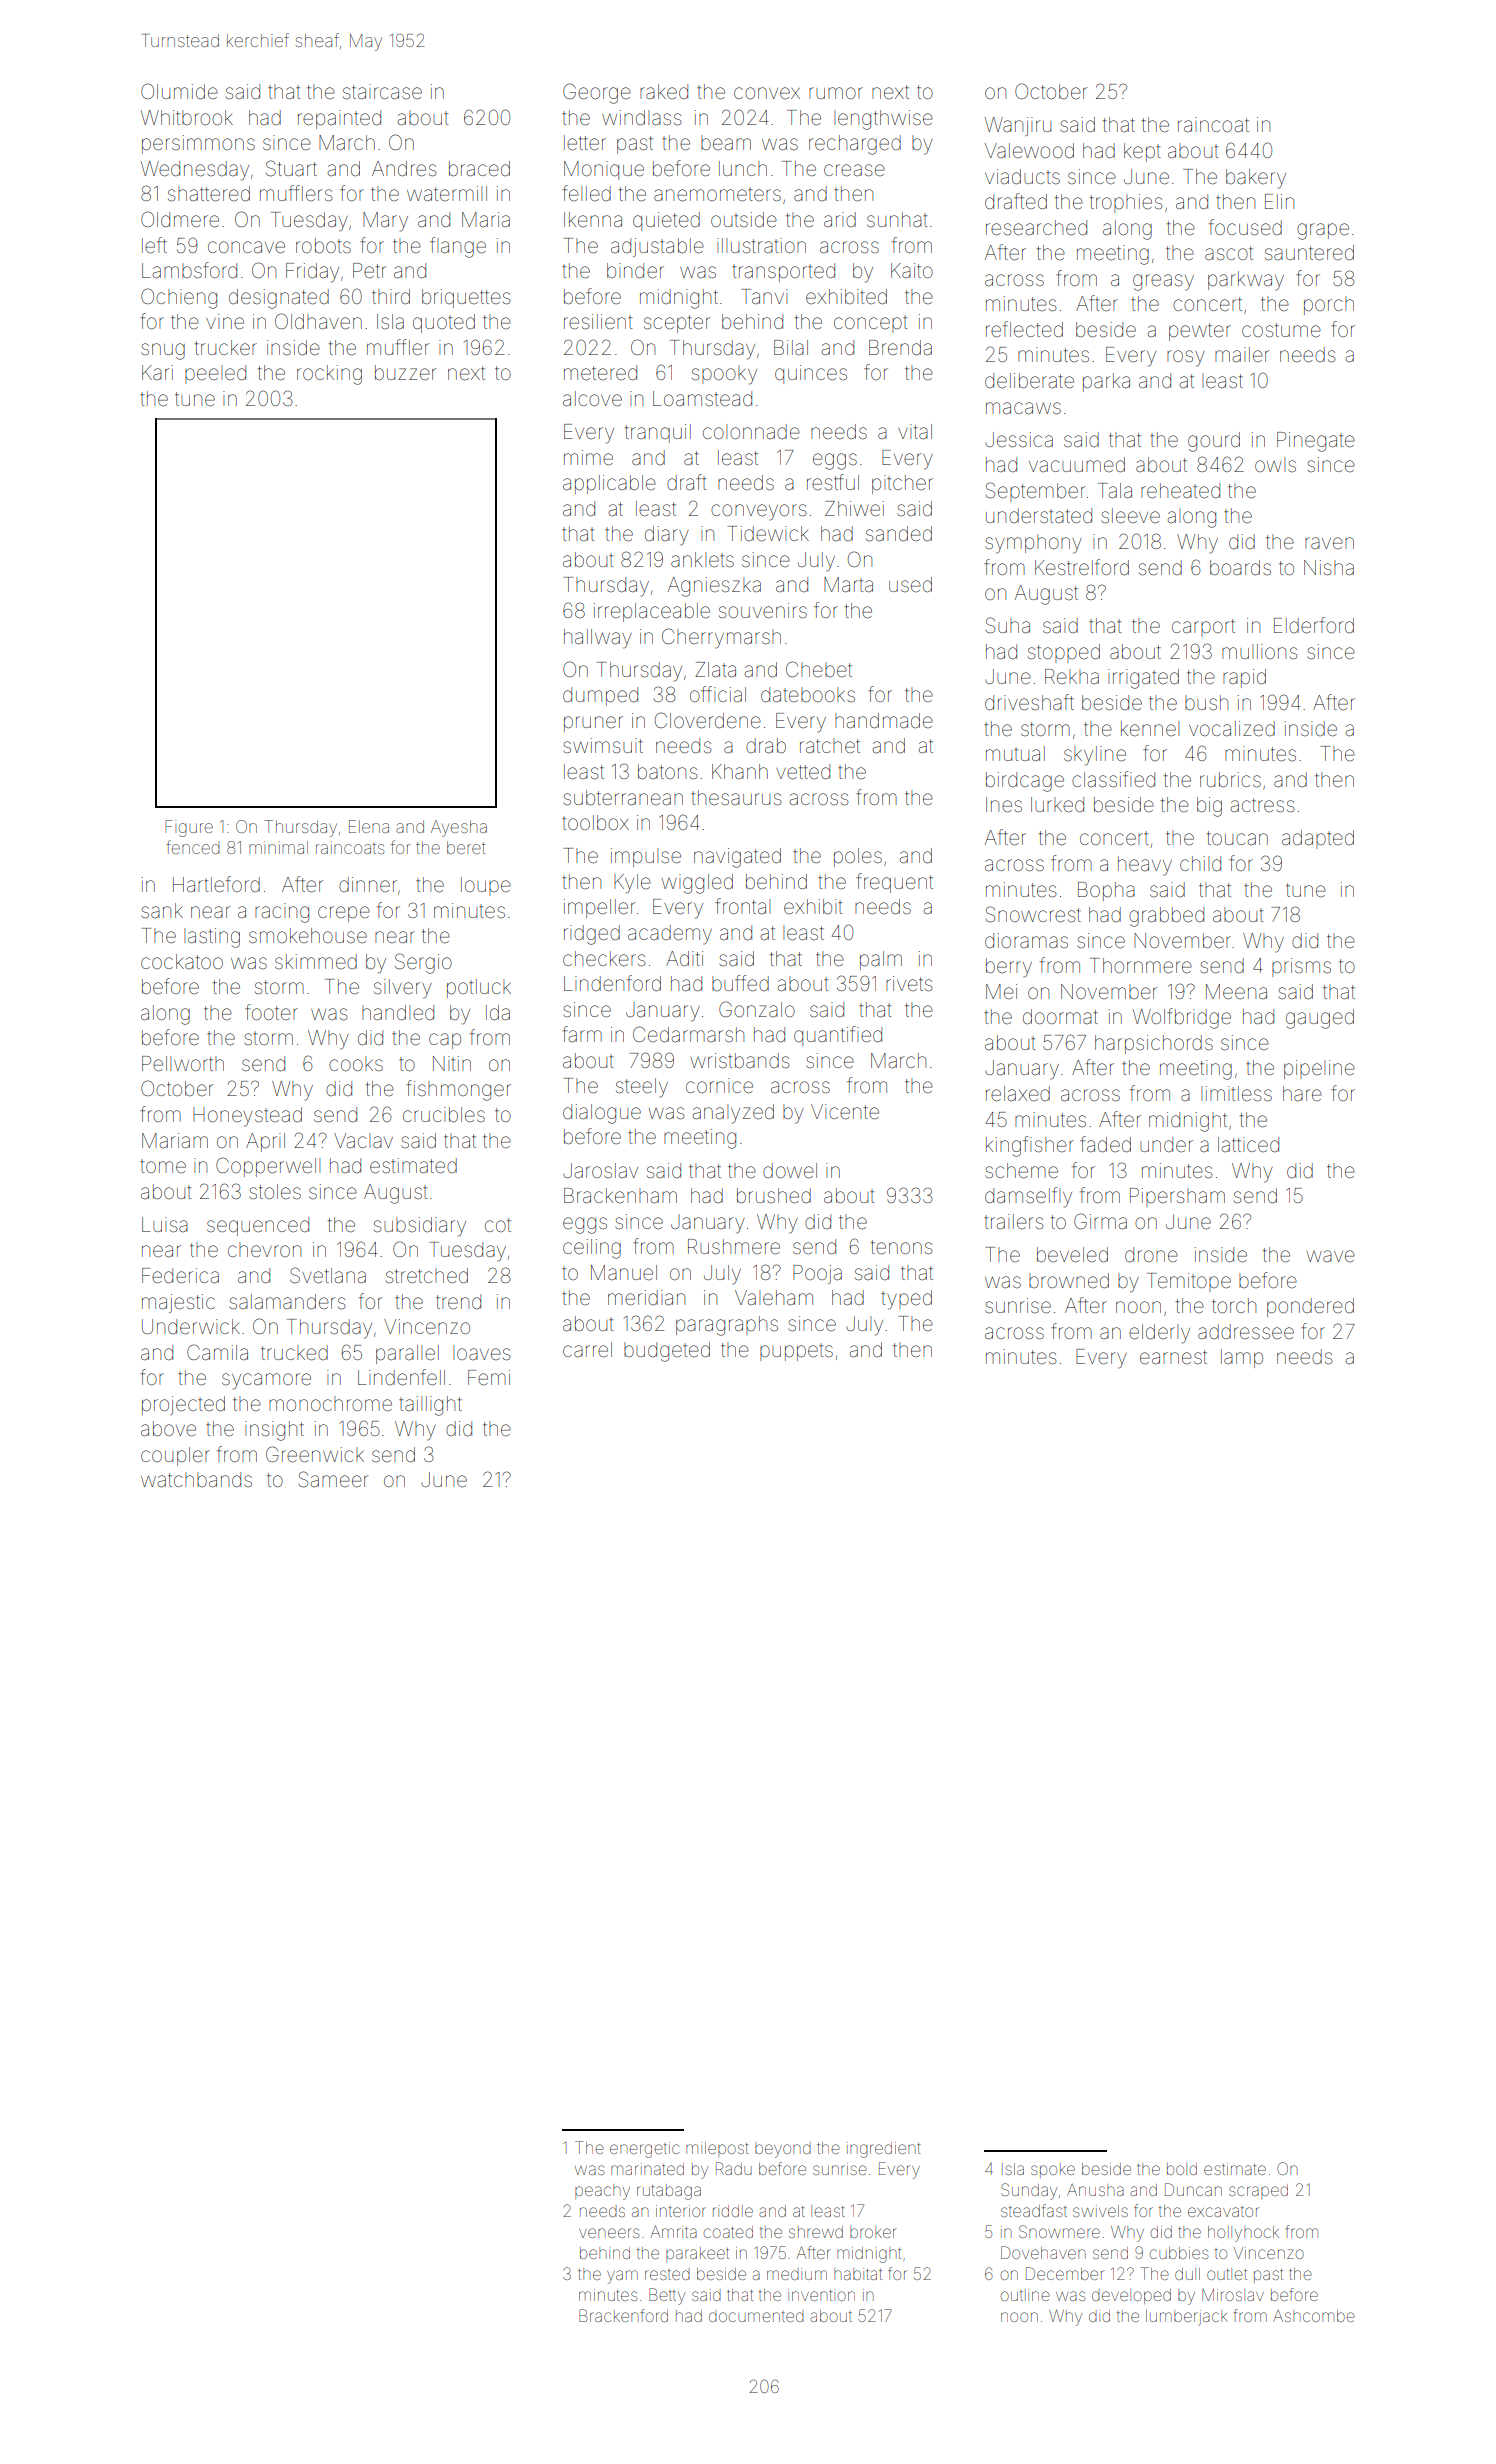 The image size is (1496, 2464). Describe the element at coordinates (906, 1300) in the screenshot. I see `typed` at that location.
